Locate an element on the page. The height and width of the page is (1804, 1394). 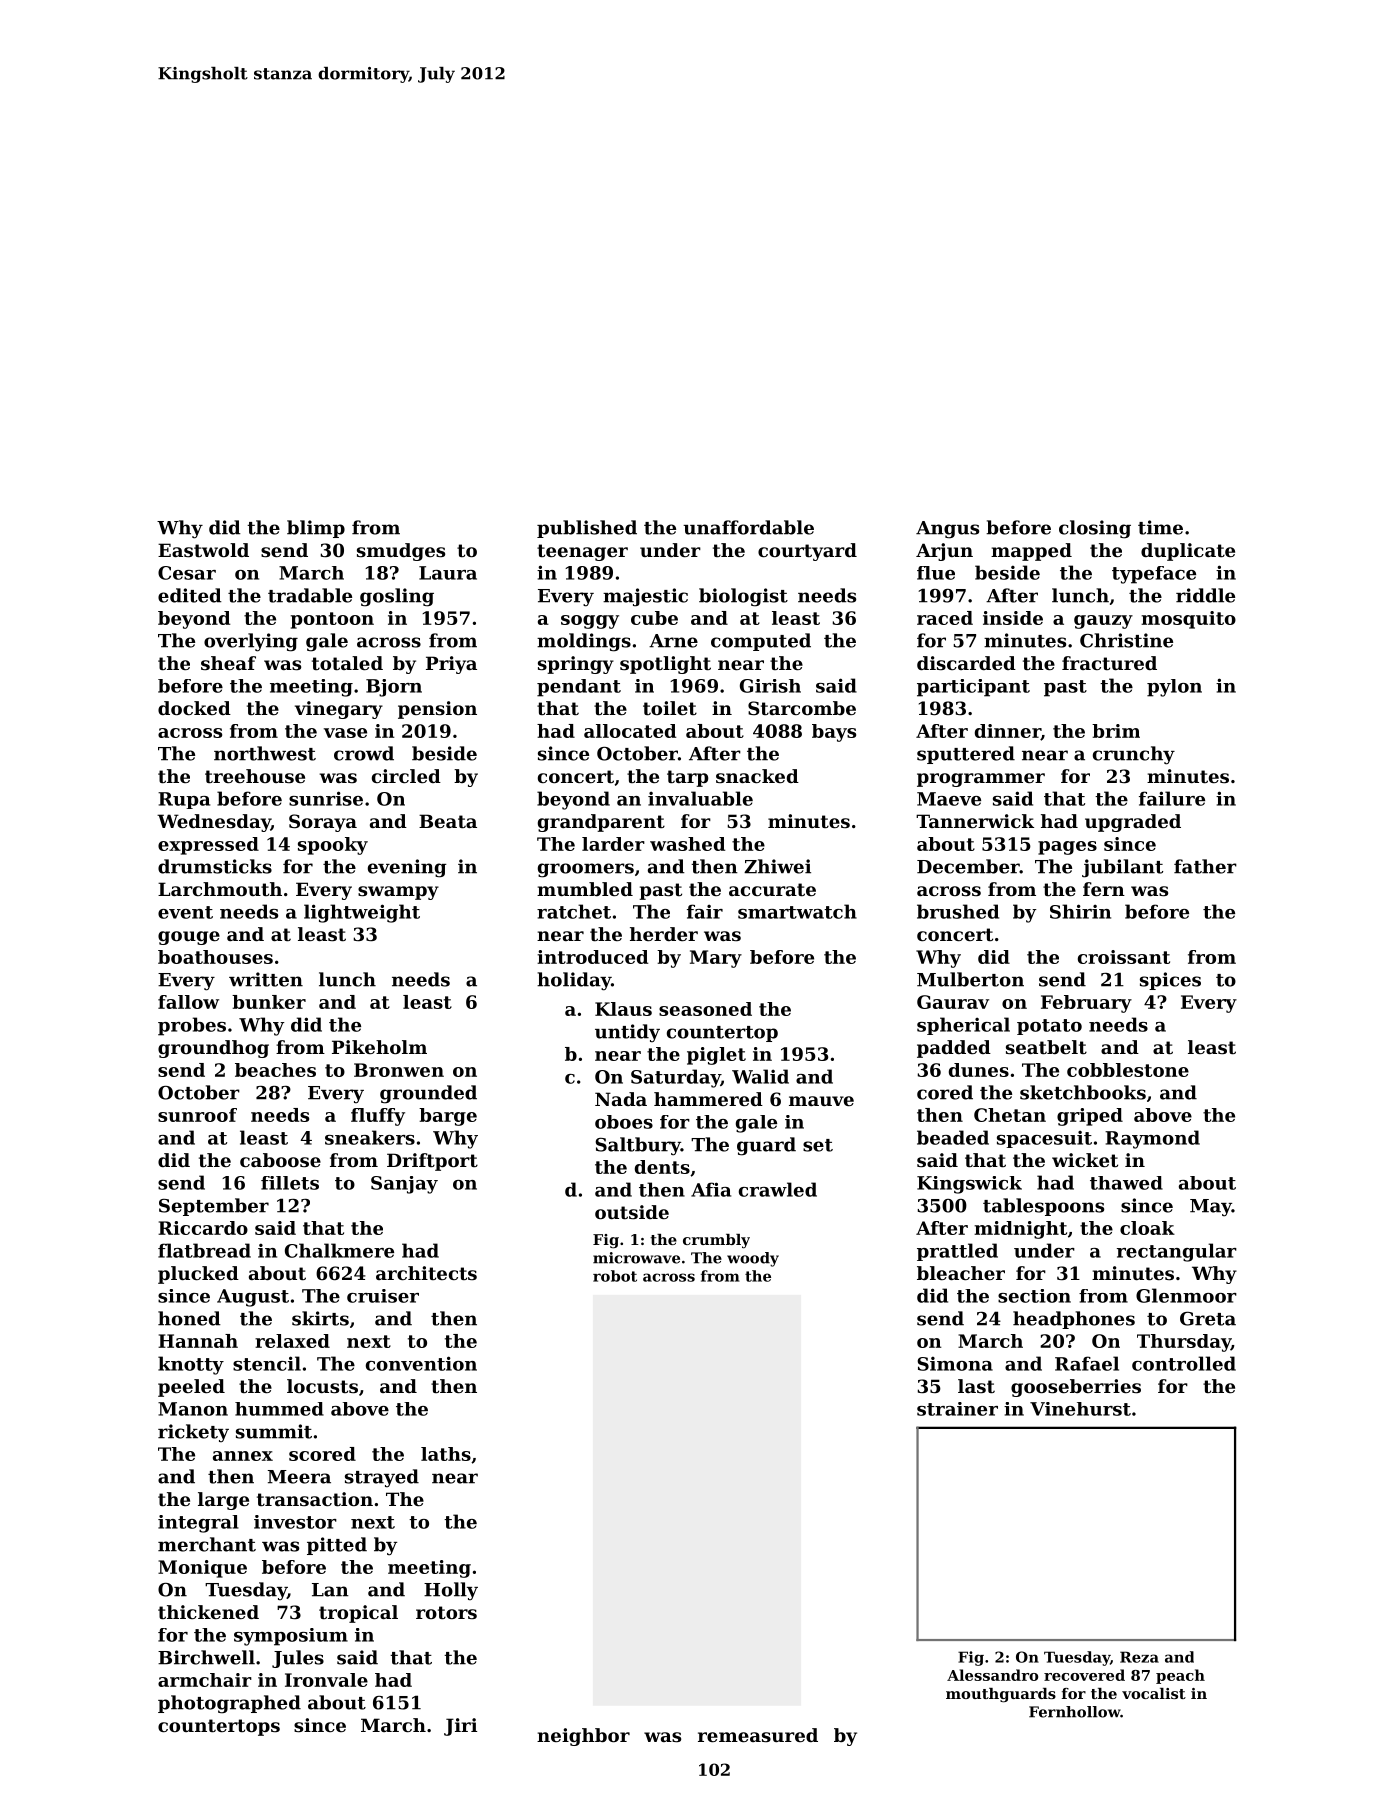
evening is located at coordinates (407, 868).
